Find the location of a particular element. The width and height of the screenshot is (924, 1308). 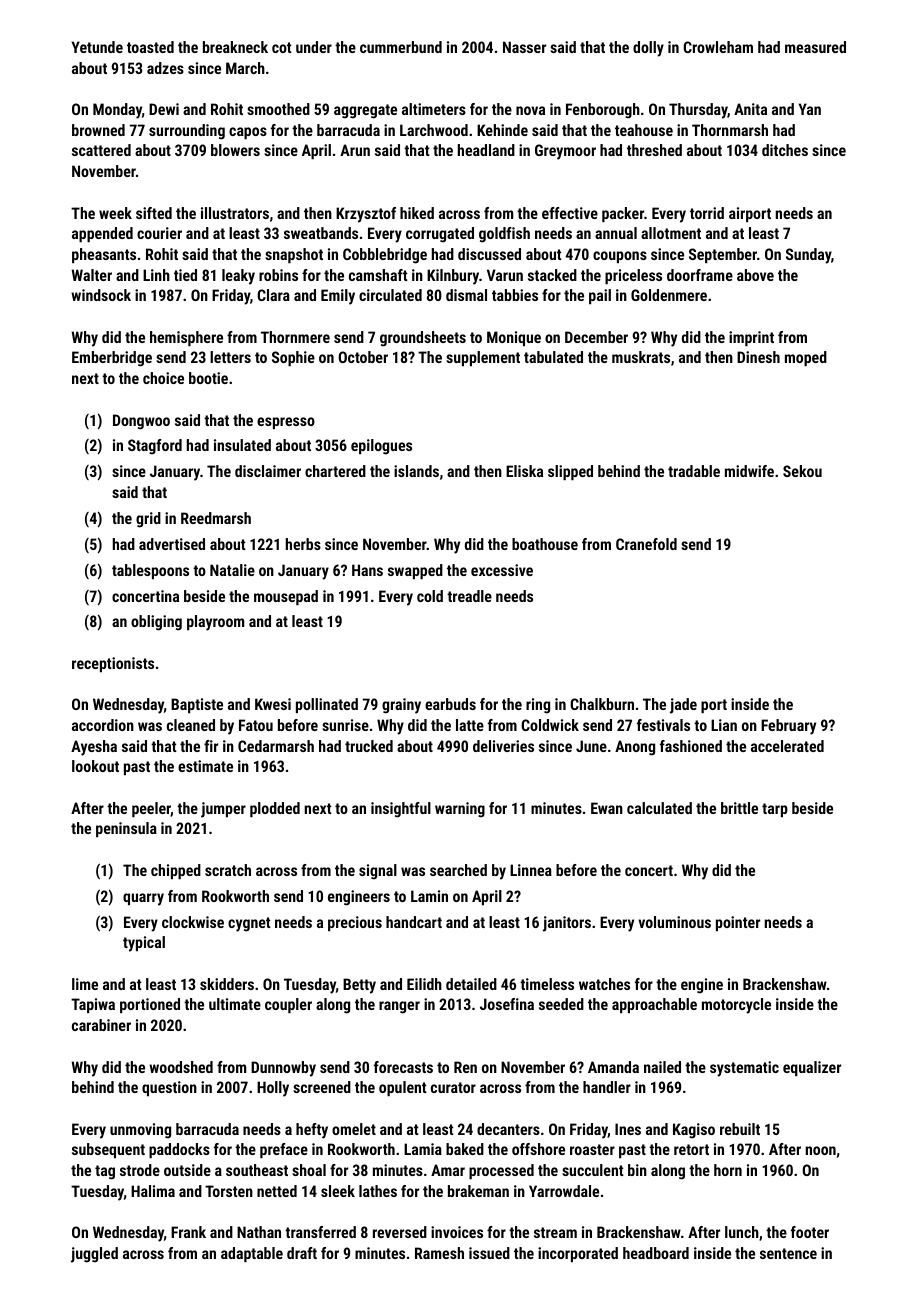

lookout is located at coordinates (95, 766).
